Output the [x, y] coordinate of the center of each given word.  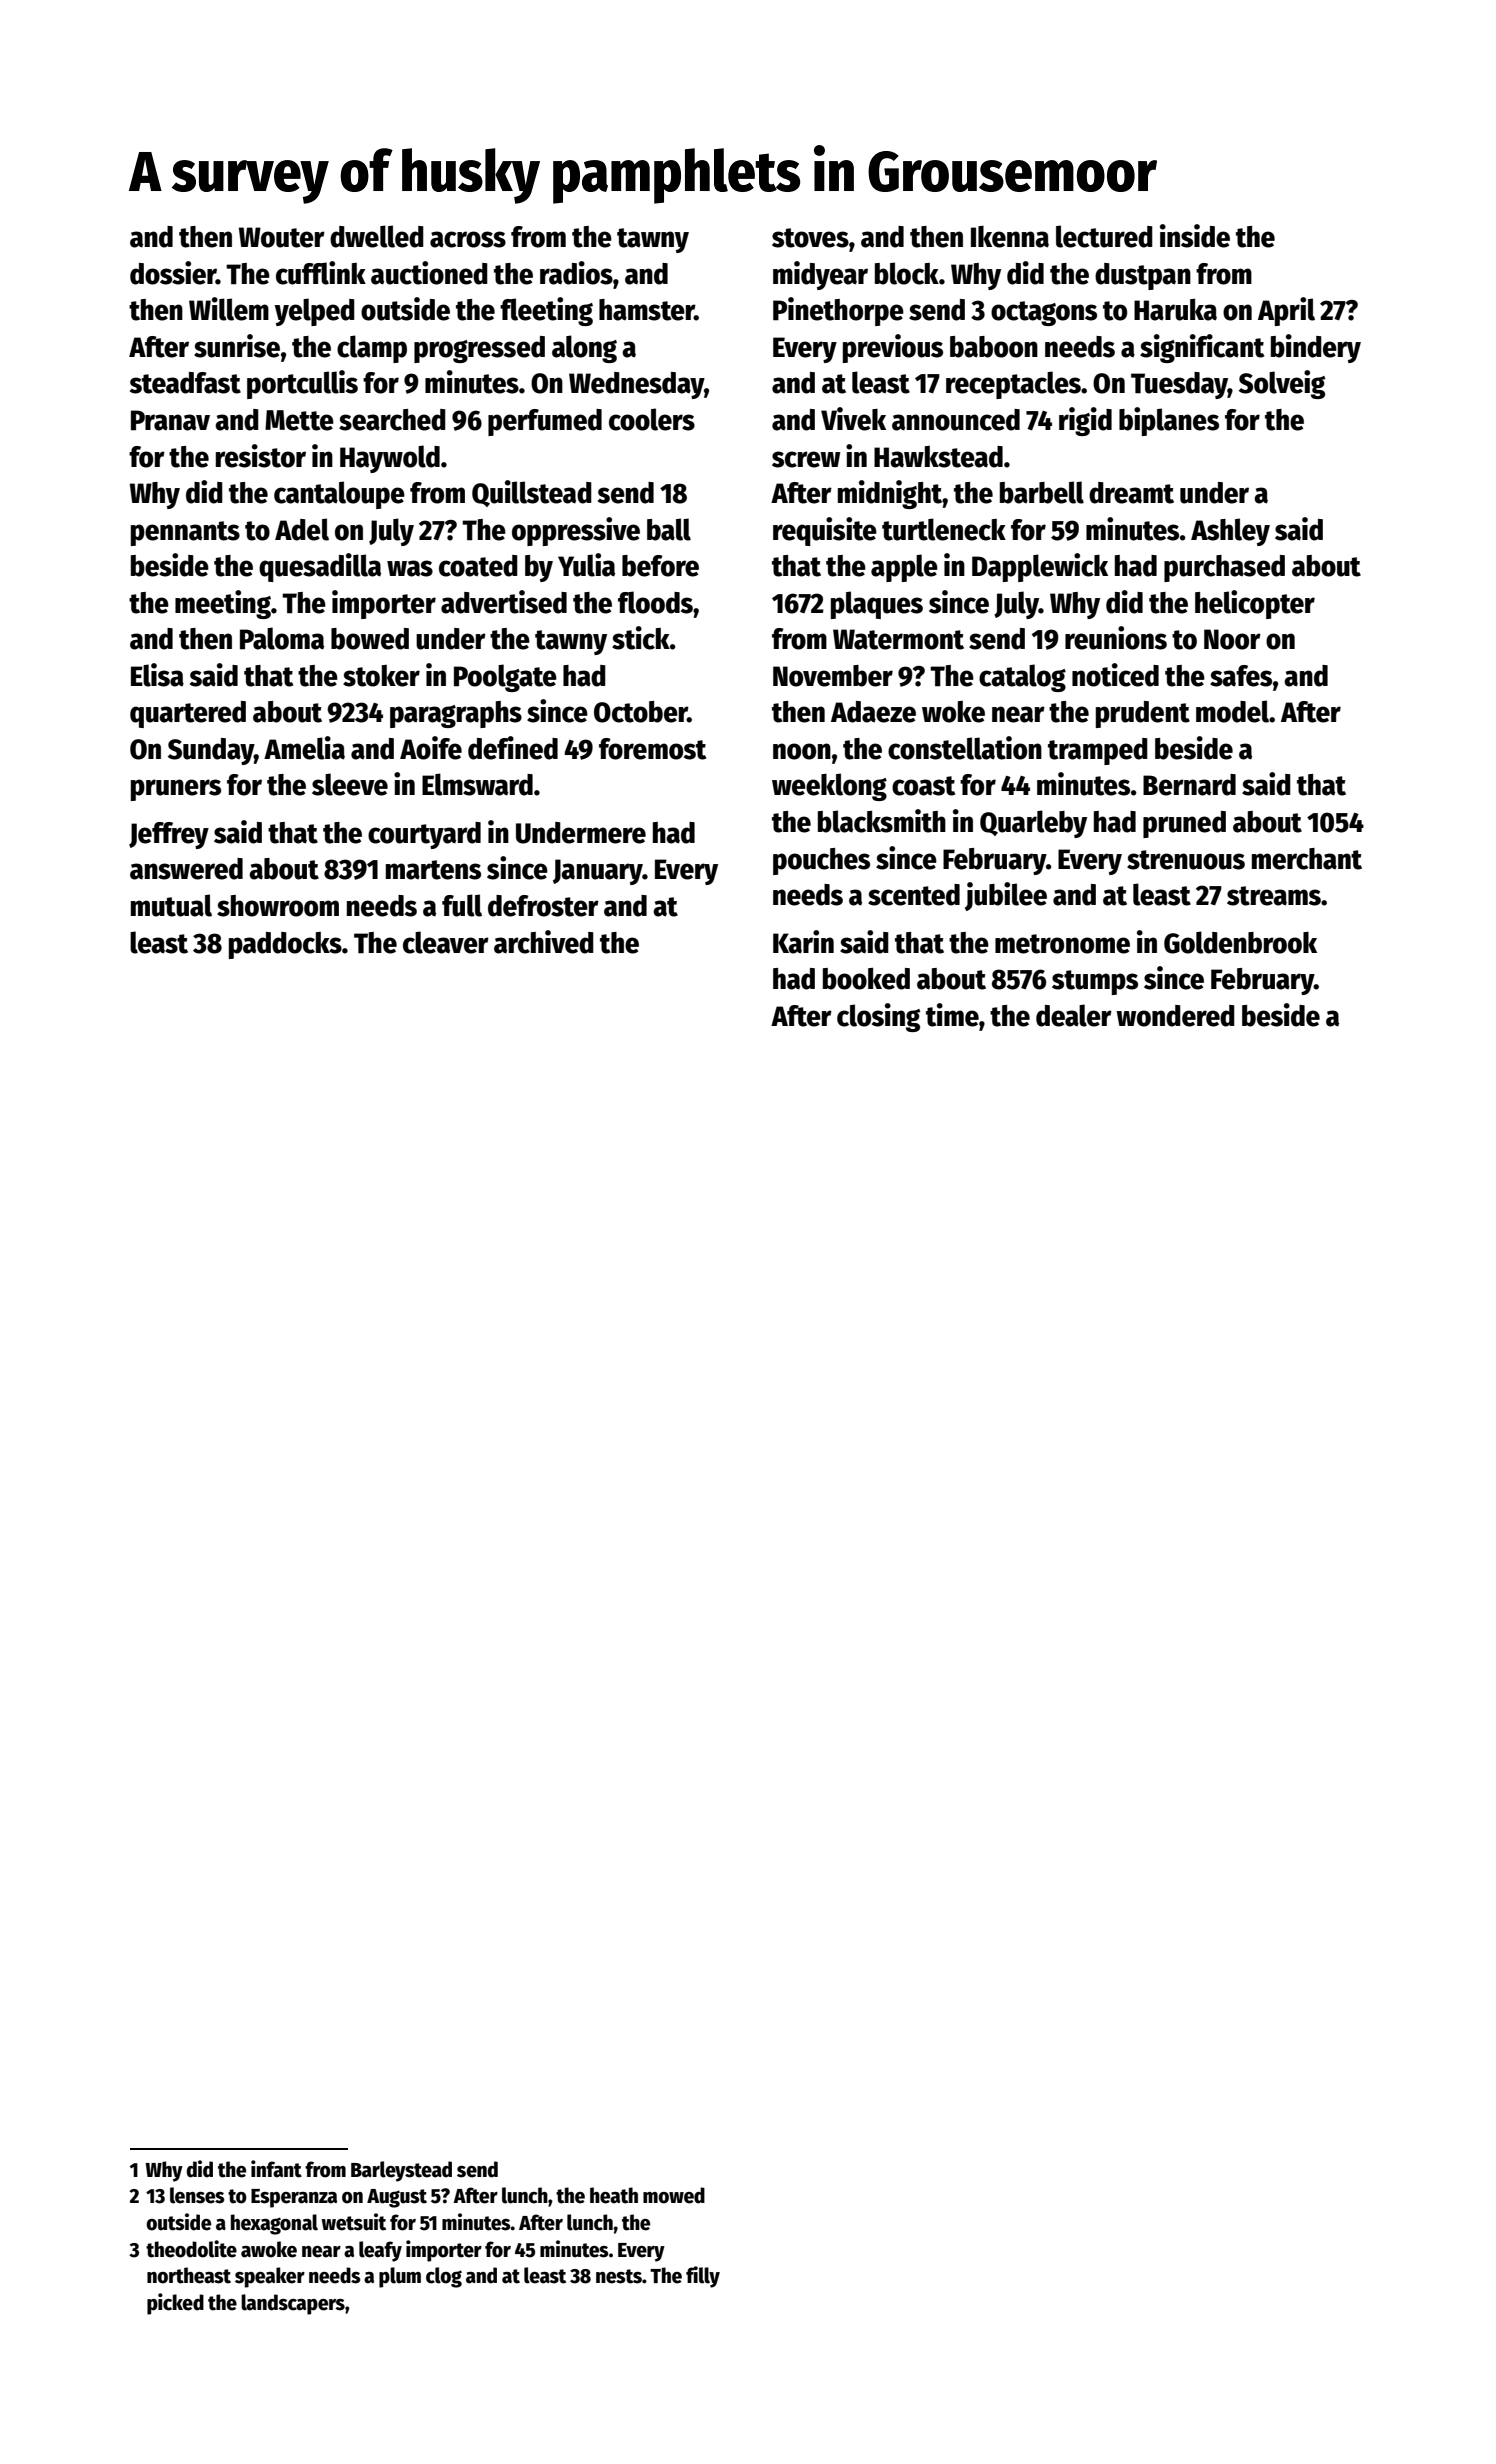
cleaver [446, 942]
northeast [189, 2275]
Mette [299, 420]
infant [276, 2169]
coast [923, 786]
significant [1202, 348]
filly [703, 2277]
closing [878, 1017]
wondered [1175, 1016]
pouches [821, 861]
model [1233, 711]
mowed [674, 2195]
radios [576, 273]
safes [1241, 676]
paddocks [285, 945]
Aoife [431, 748]
